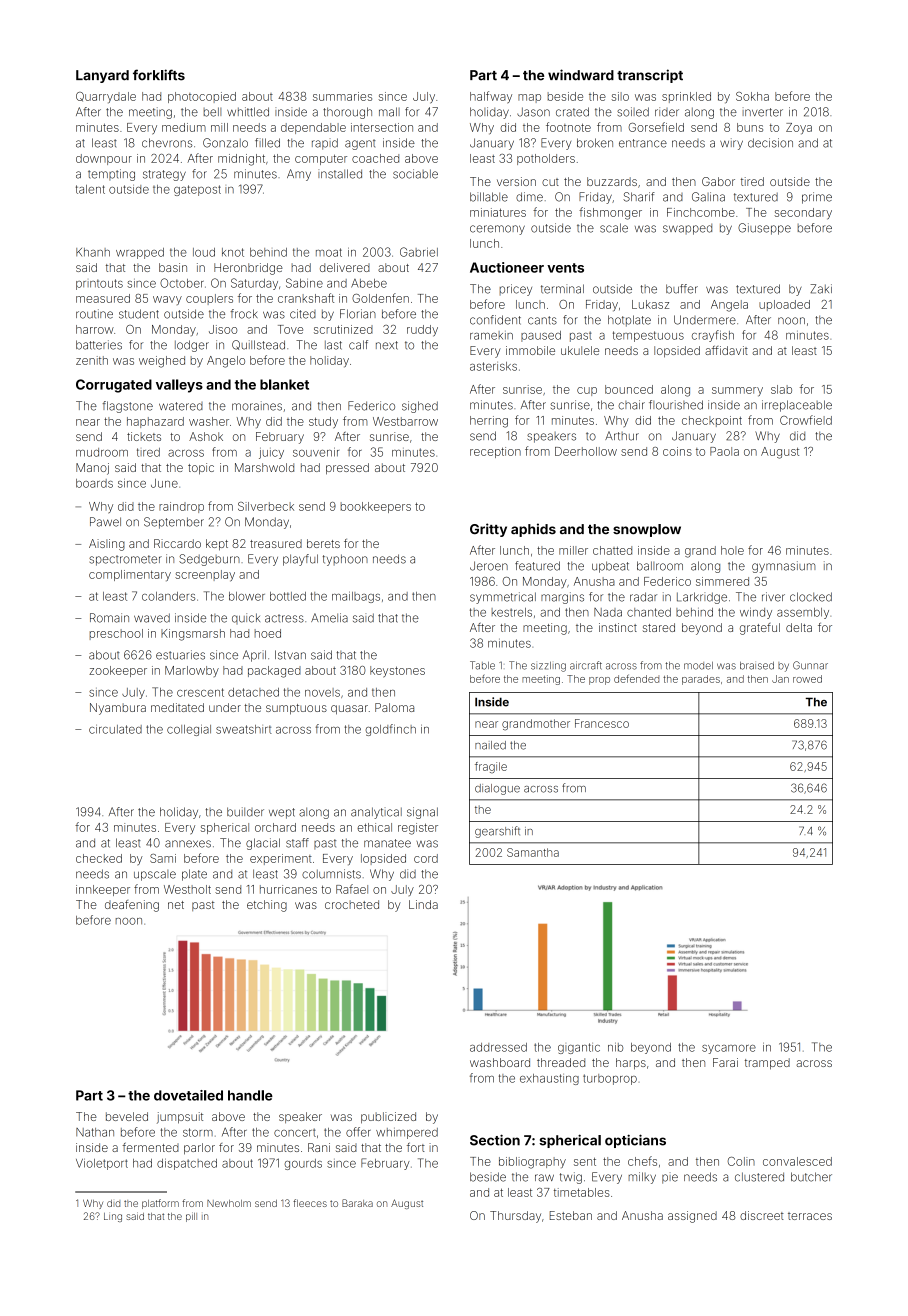 The width and height of the image is (908, 1316). What do you see at coordinates (118, 709) in the image?
I see `Nyambura` at bounding box center [118, 709].
